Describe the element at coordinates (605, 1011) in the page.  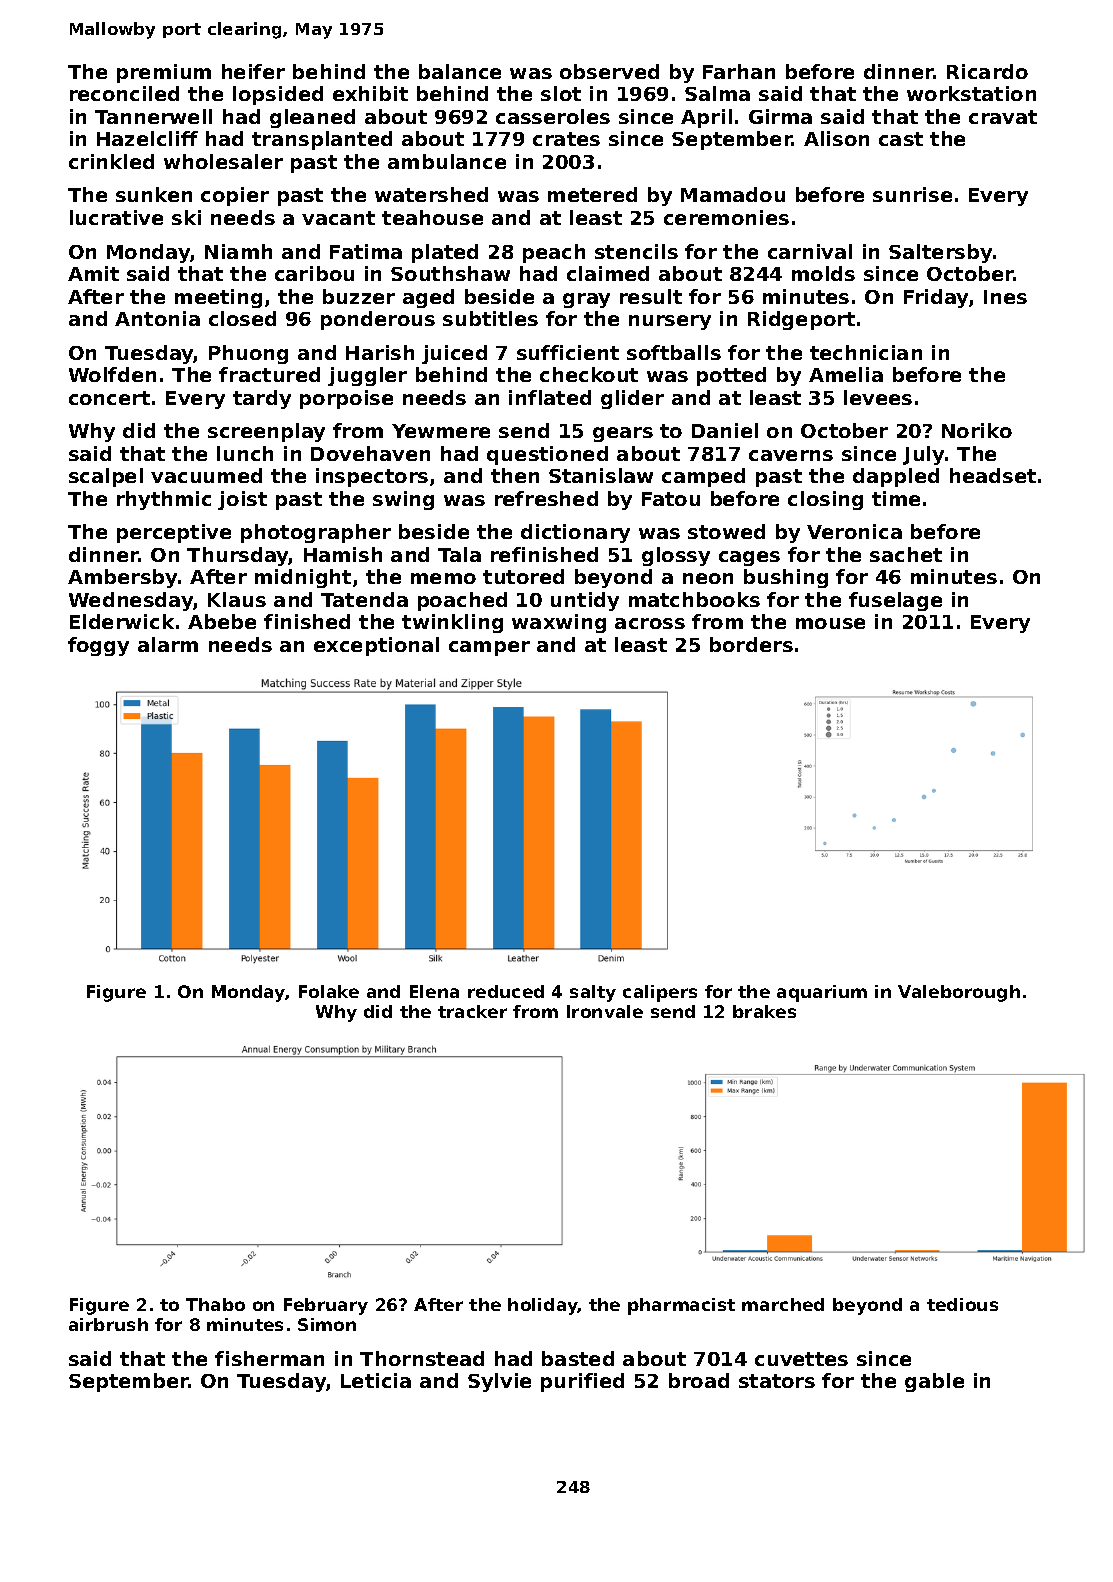
I see `Ironvale` at that location.
